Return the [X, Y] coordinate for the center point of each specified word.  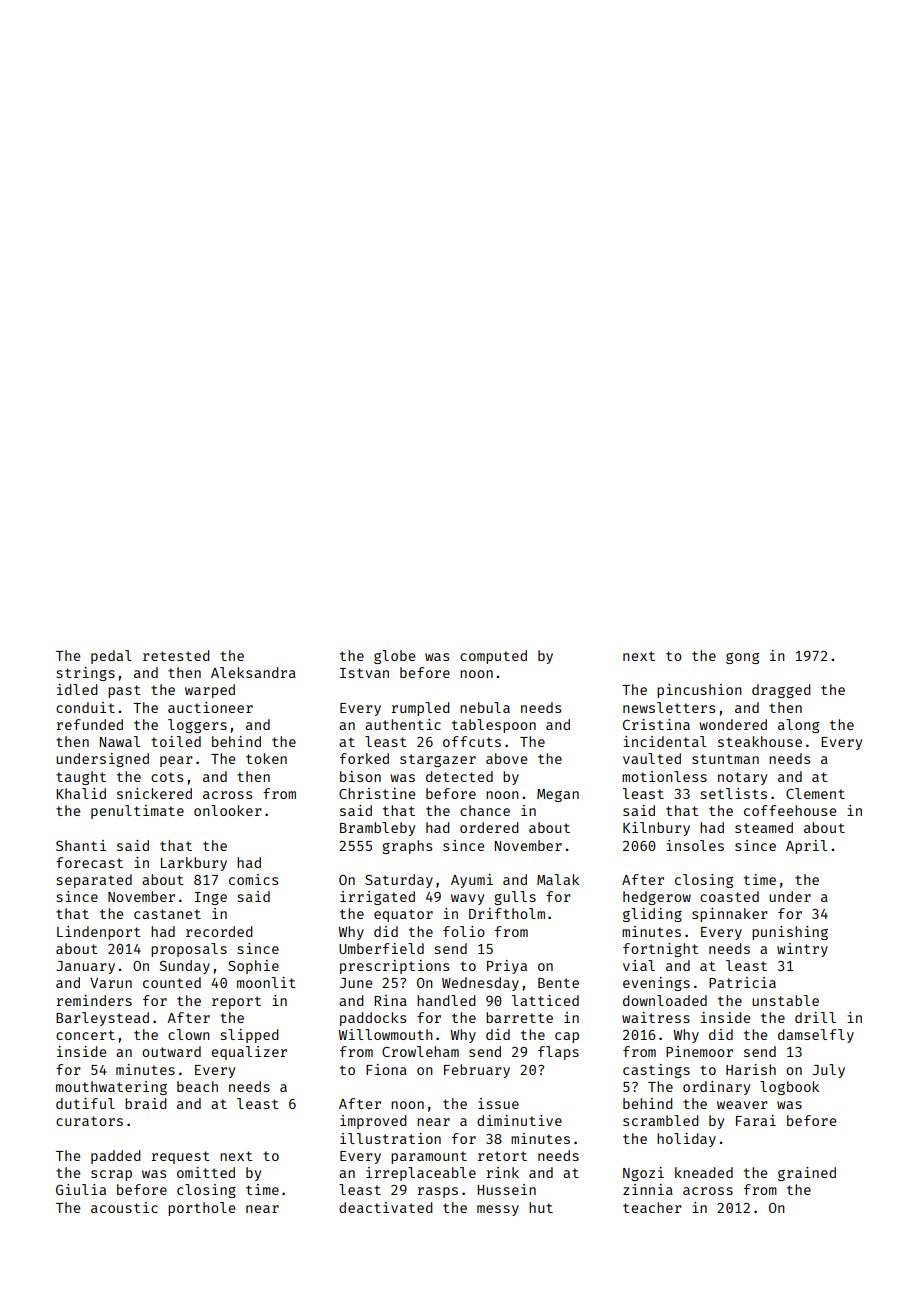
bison [360, 776]
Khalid [81, 793]
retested [176, 655]
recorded [219, 931]
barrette [519, 1017]
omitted [206, 1172]
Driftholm [507, 913]
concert [85, 1035]
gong [742, 658]
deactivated [386, 1207]
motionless [664, 776]
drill [815, 1017]
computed [493, 657]
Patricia [742, 982]
